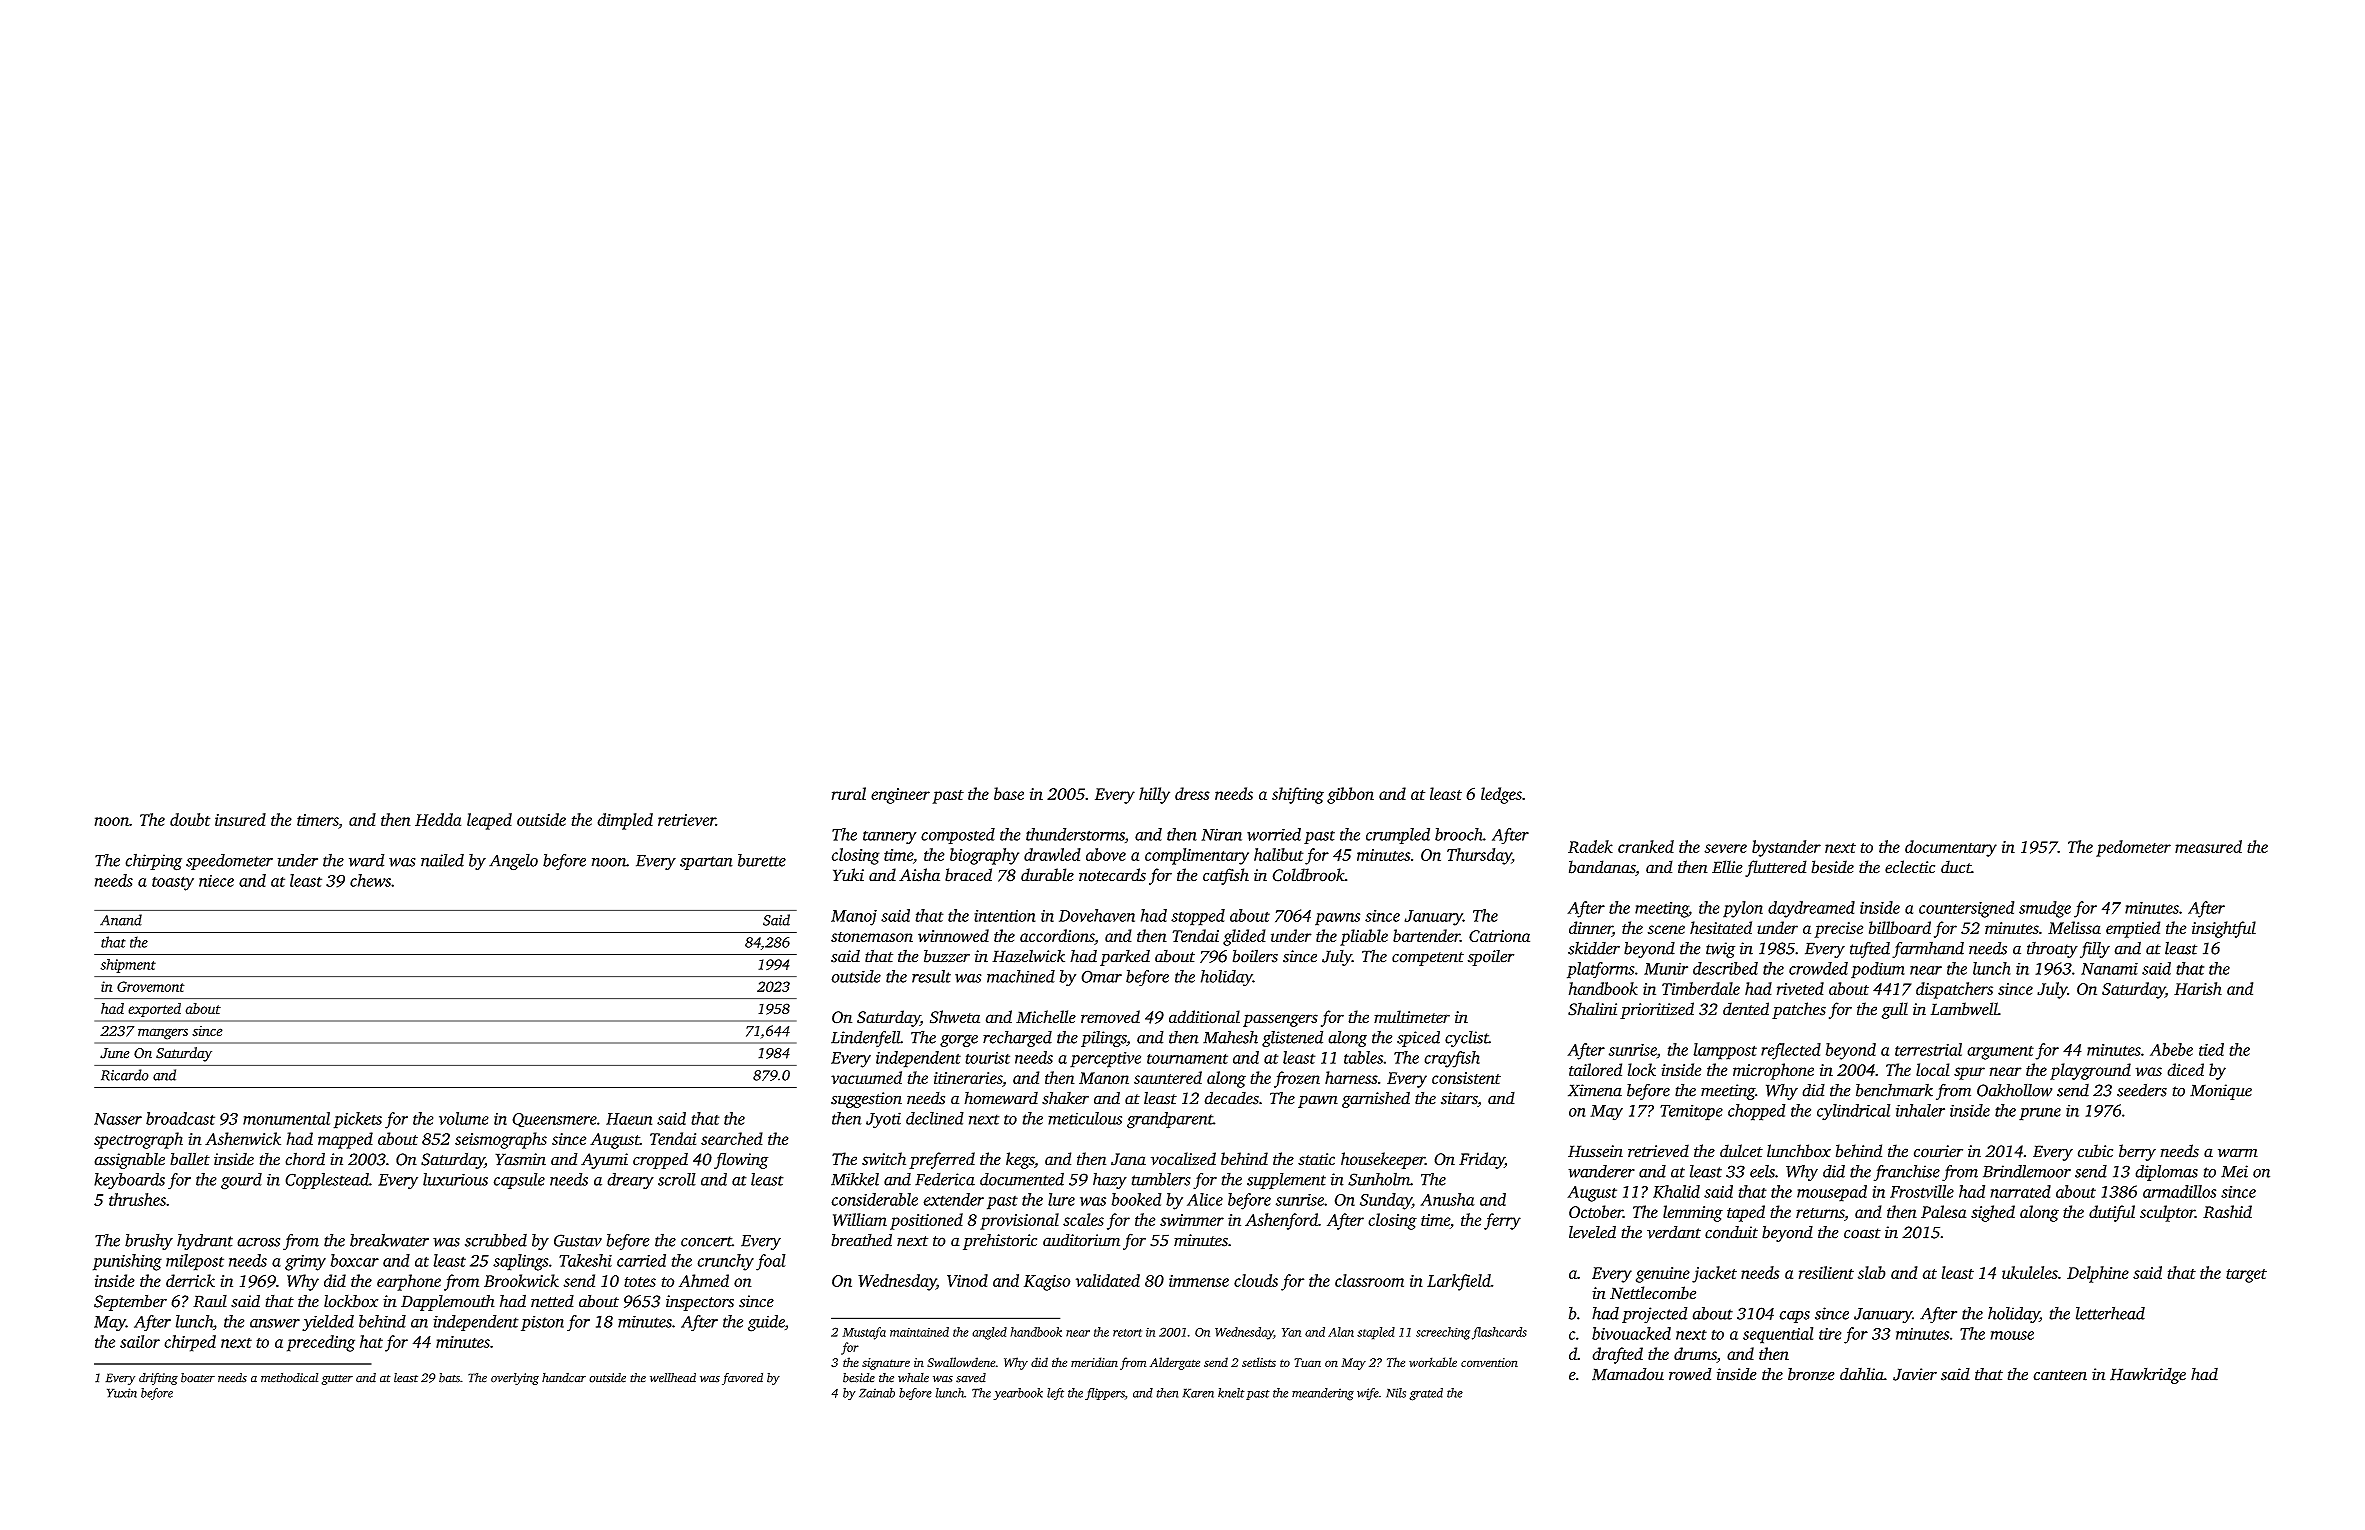 This screenshot has height=1530, width=2365. Describe the element at coordinates (305, 1263) in the screenshot. I see `grimy` at that location.
